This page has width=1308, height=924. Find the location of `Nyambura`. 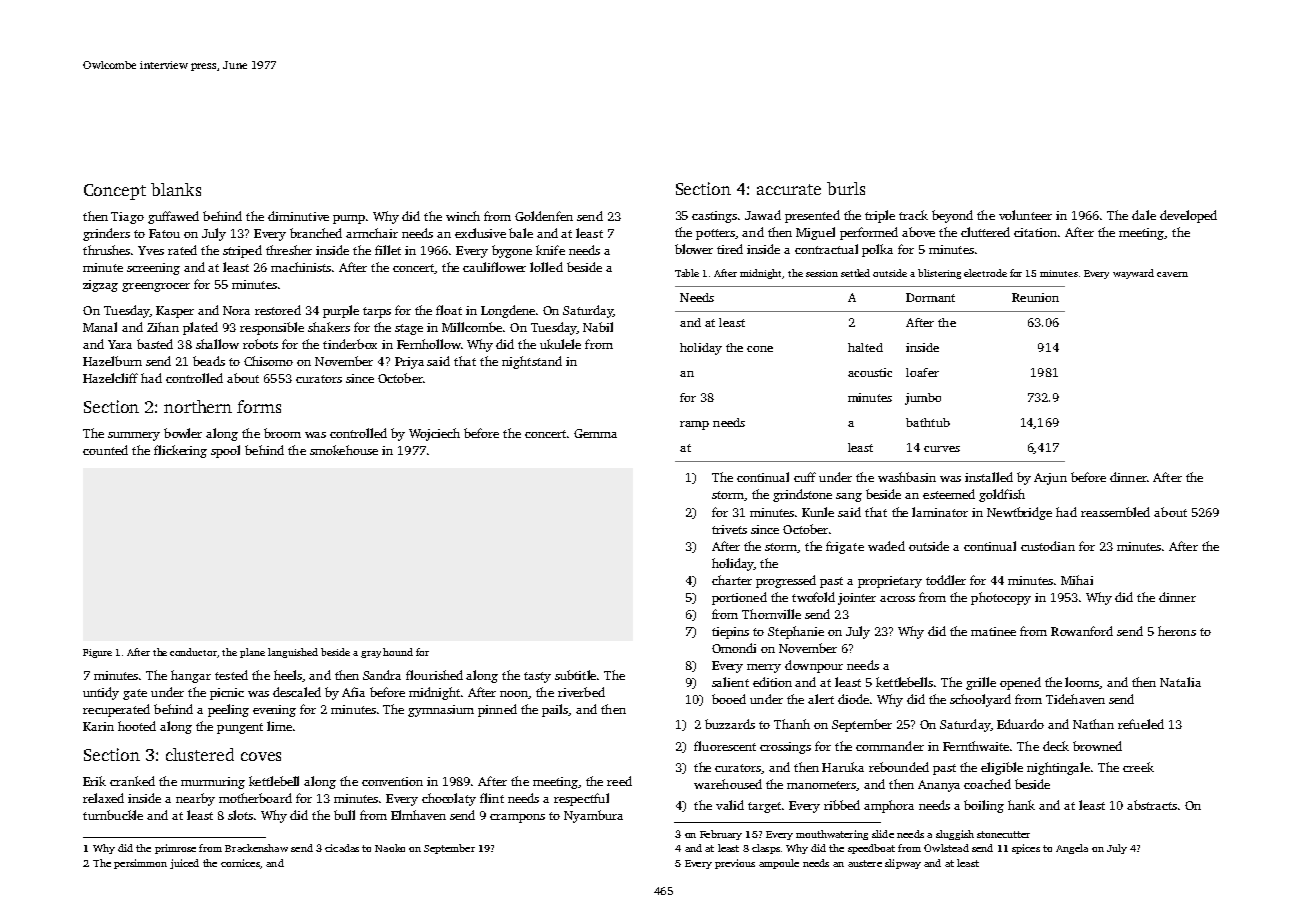

Nyambura is located at coordinates (593, 816).
